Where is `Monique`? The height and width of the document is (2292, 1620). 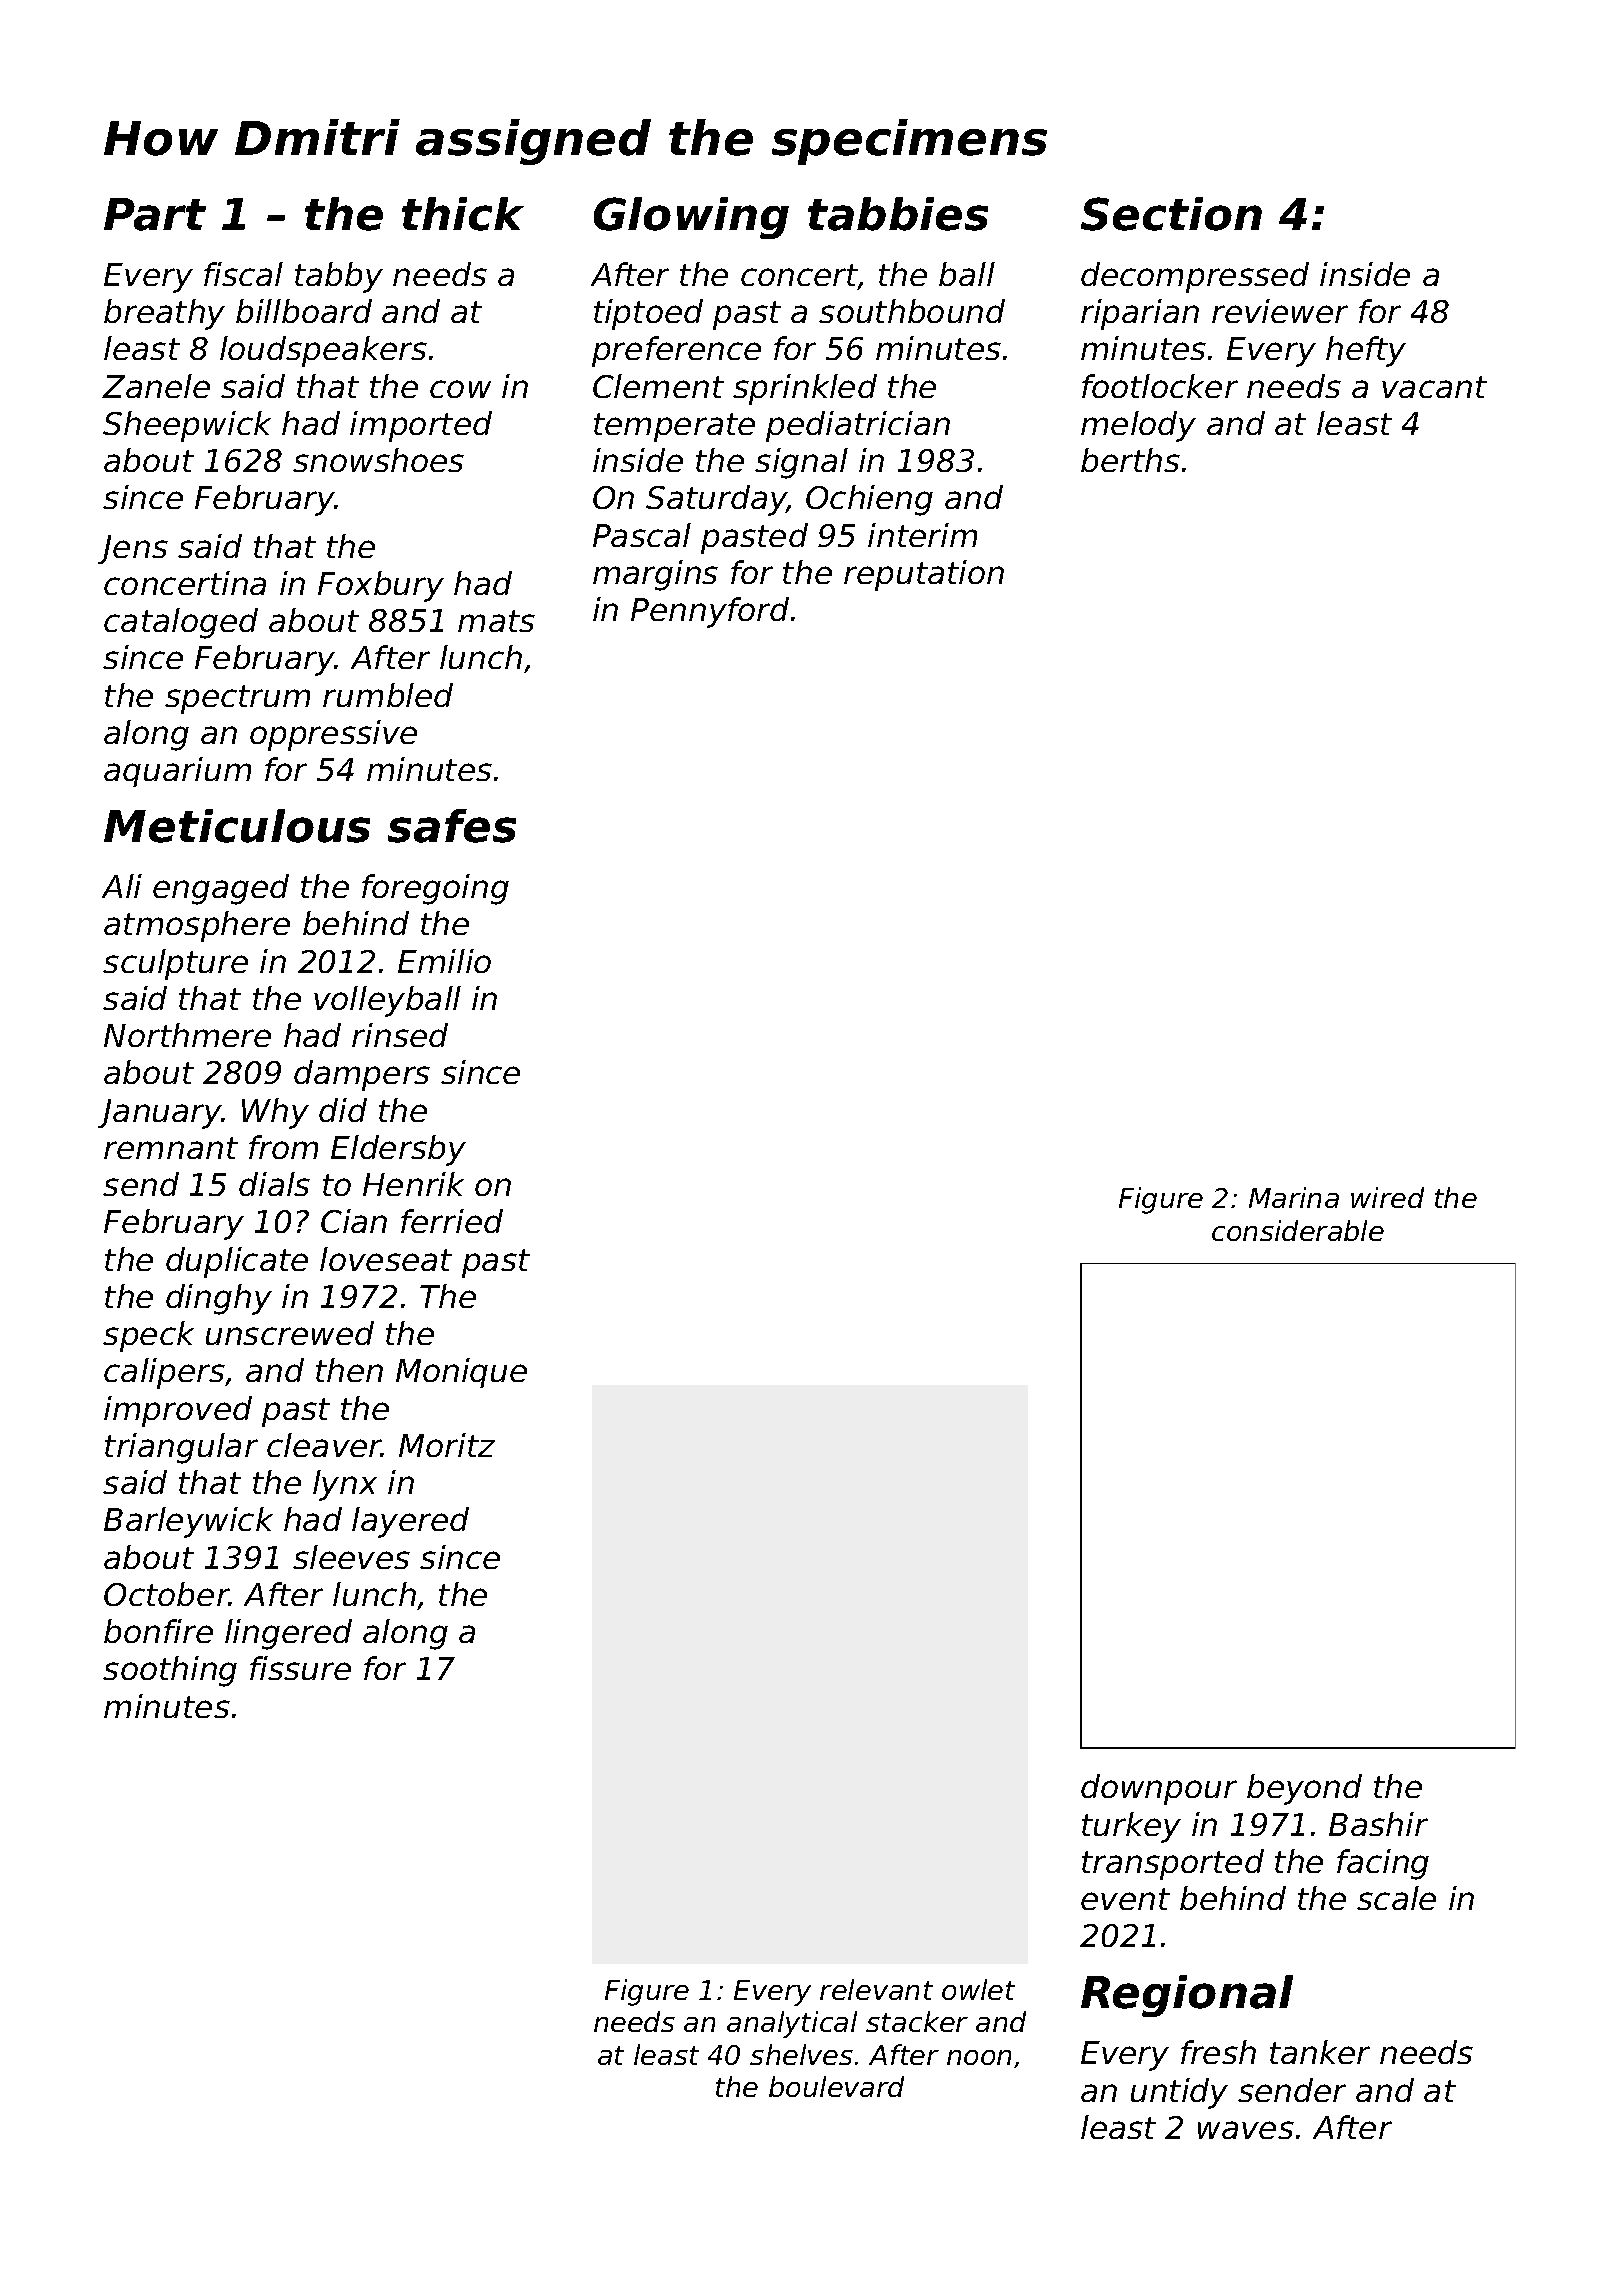
Monique is located at coordinates (461, 1373).
